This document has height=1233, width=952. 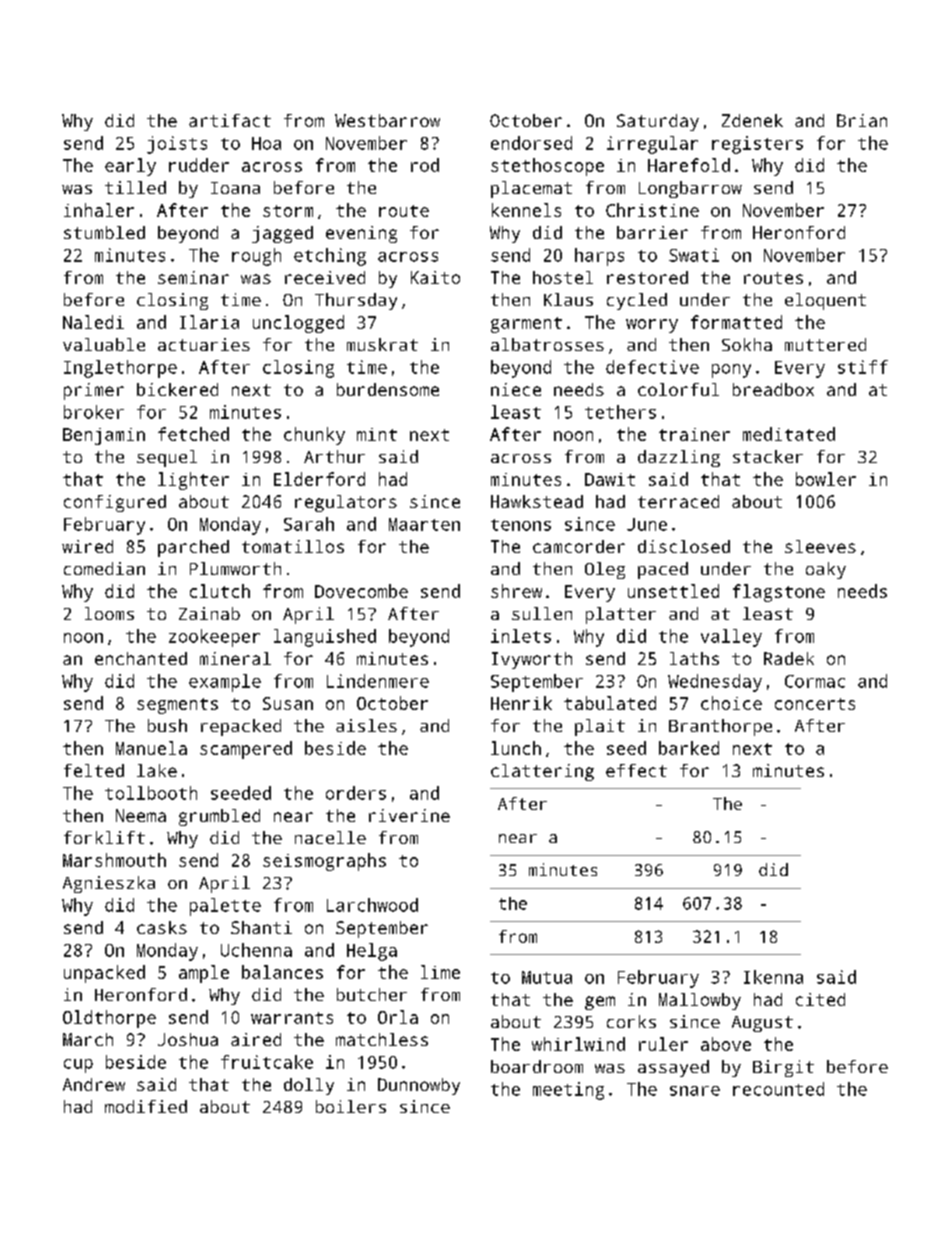 I want to click on Zdenek, so click(x=752, y=120).
